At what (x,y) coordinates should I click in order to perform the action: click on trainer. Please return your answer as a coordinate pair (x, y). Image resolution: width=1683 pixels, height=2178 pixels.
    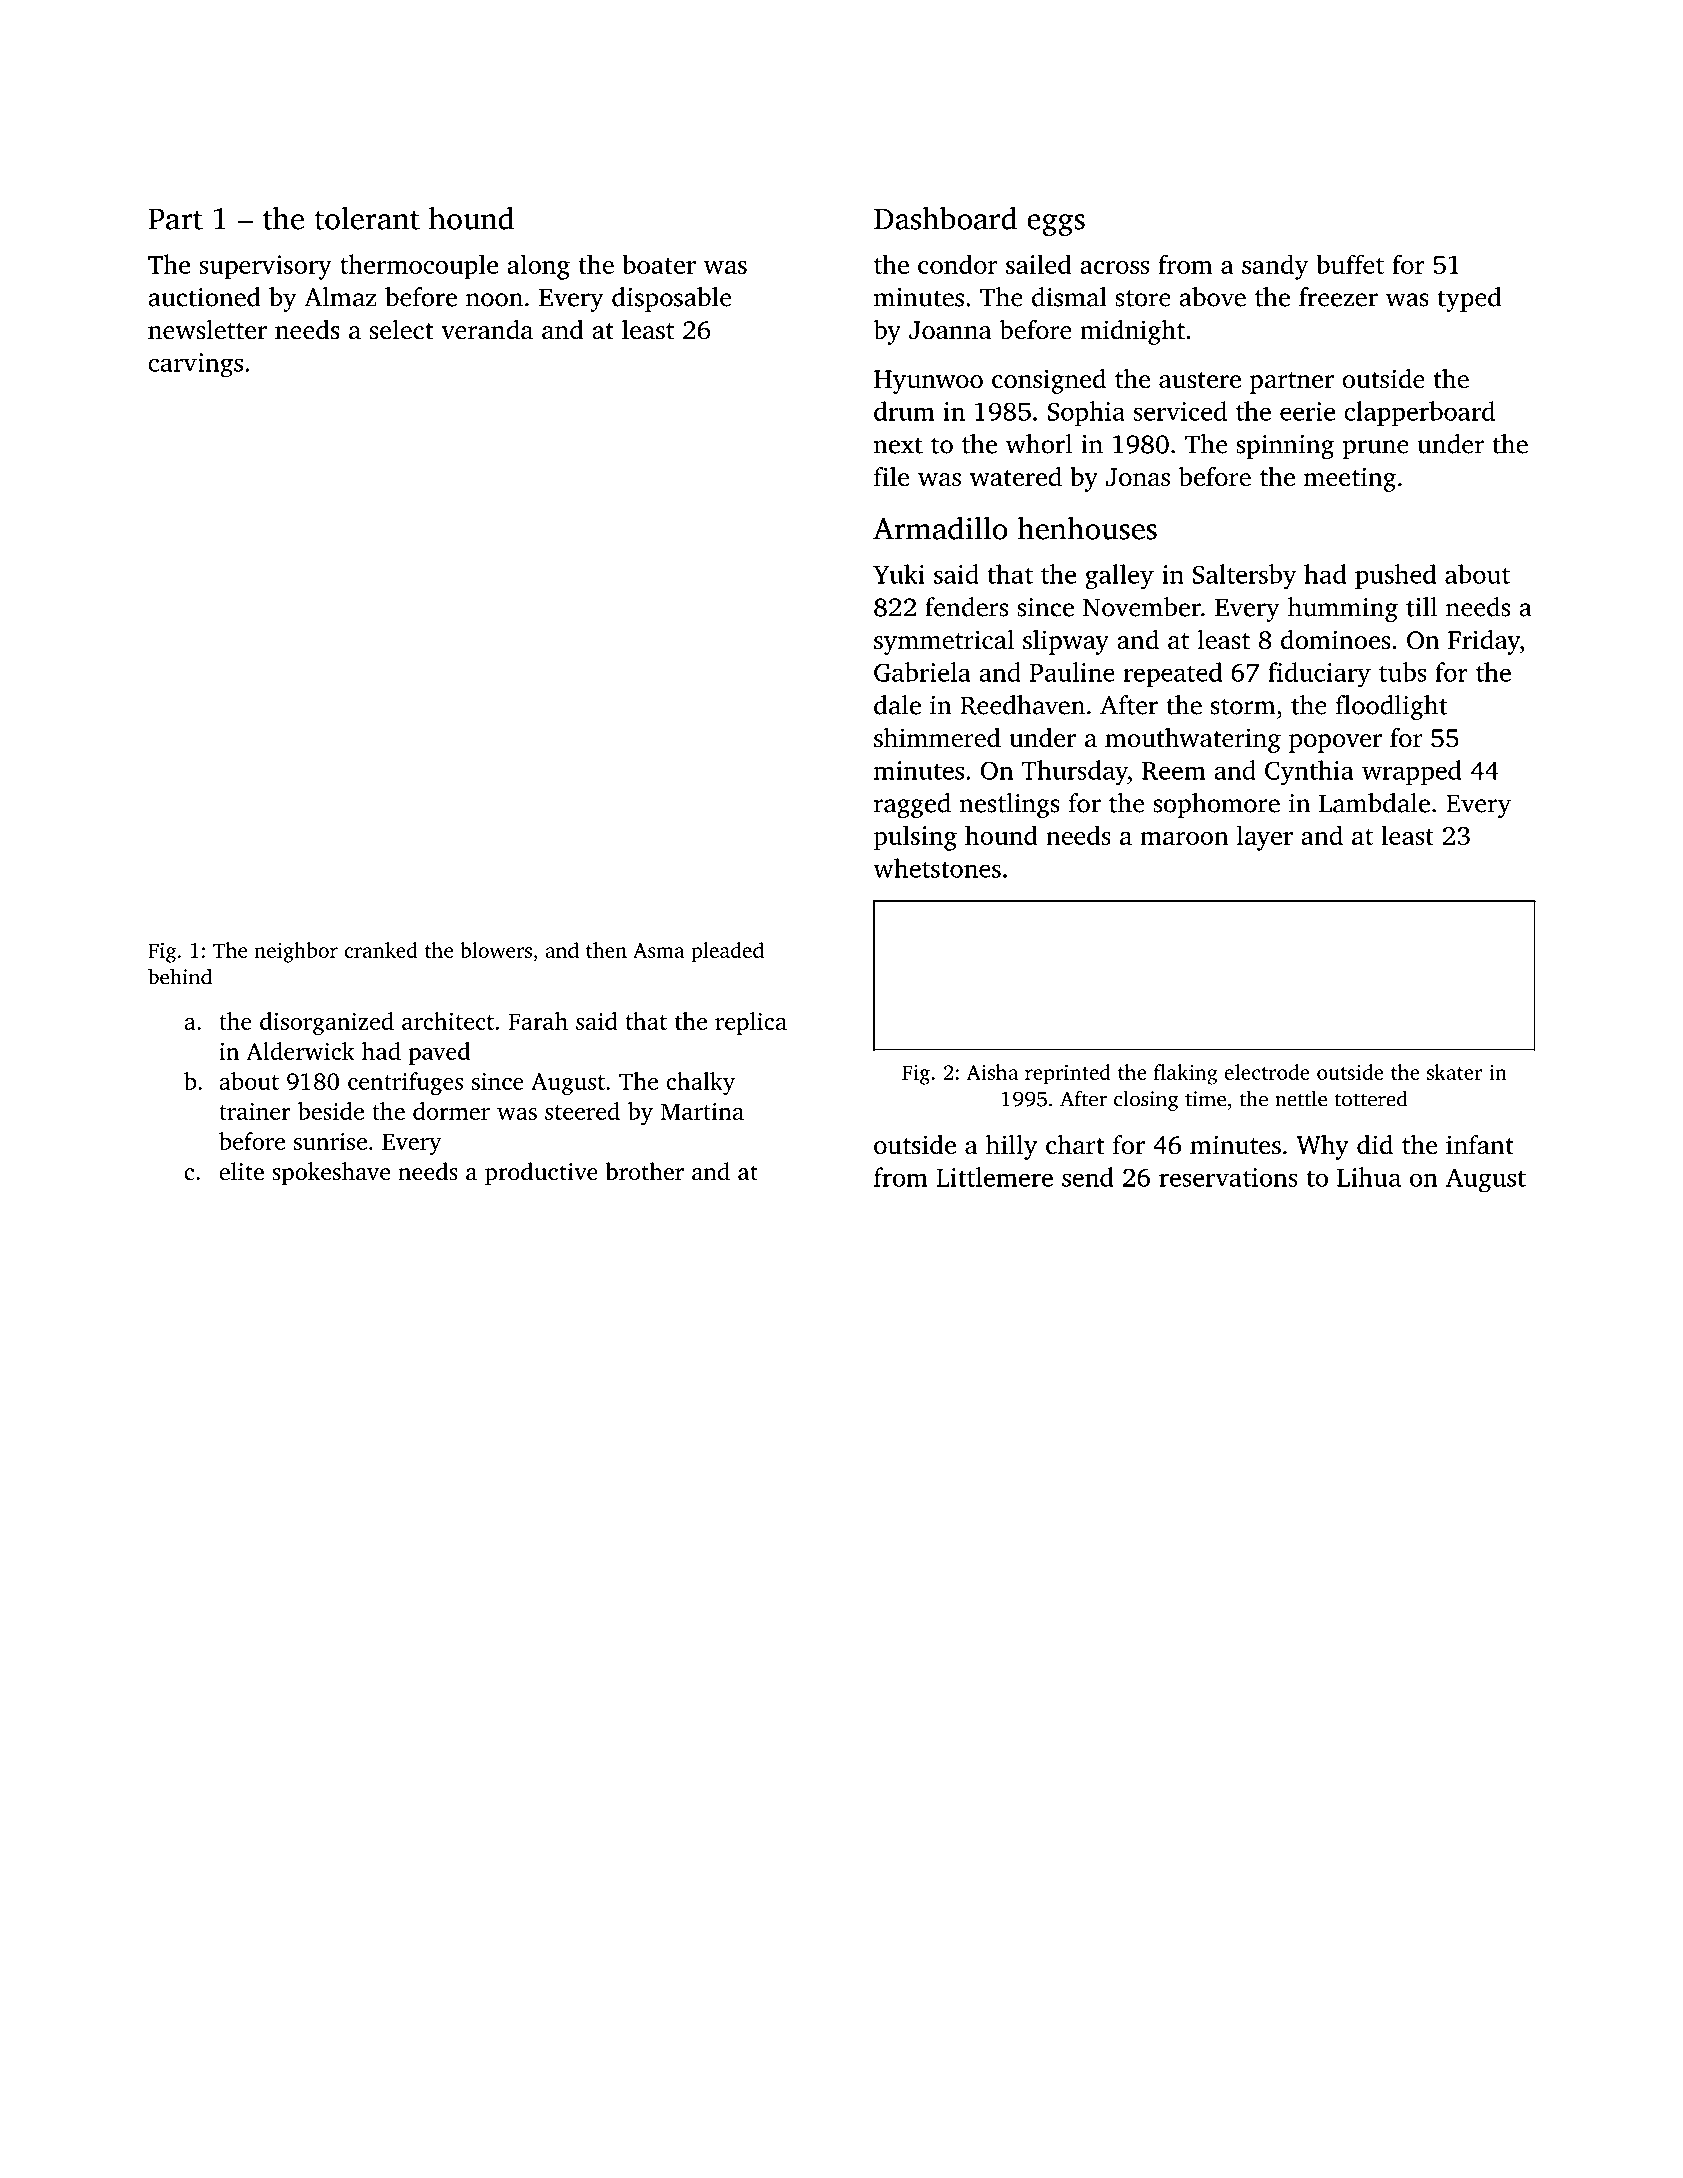
    Looking at the image, I should click on (254, 1111).
